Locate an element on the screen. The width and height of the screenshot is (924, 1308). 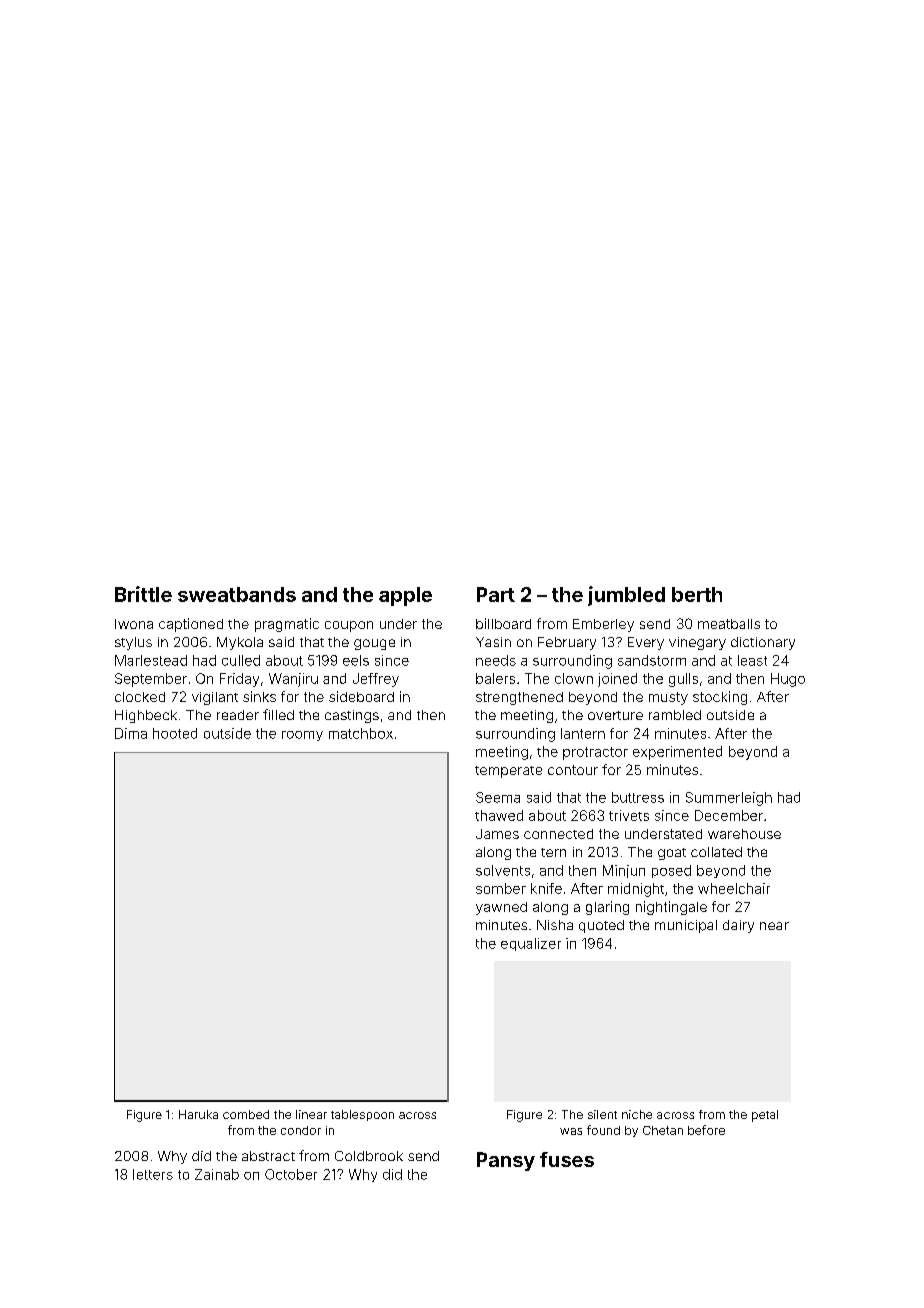
yawned is located at coordinates (501, 908).
